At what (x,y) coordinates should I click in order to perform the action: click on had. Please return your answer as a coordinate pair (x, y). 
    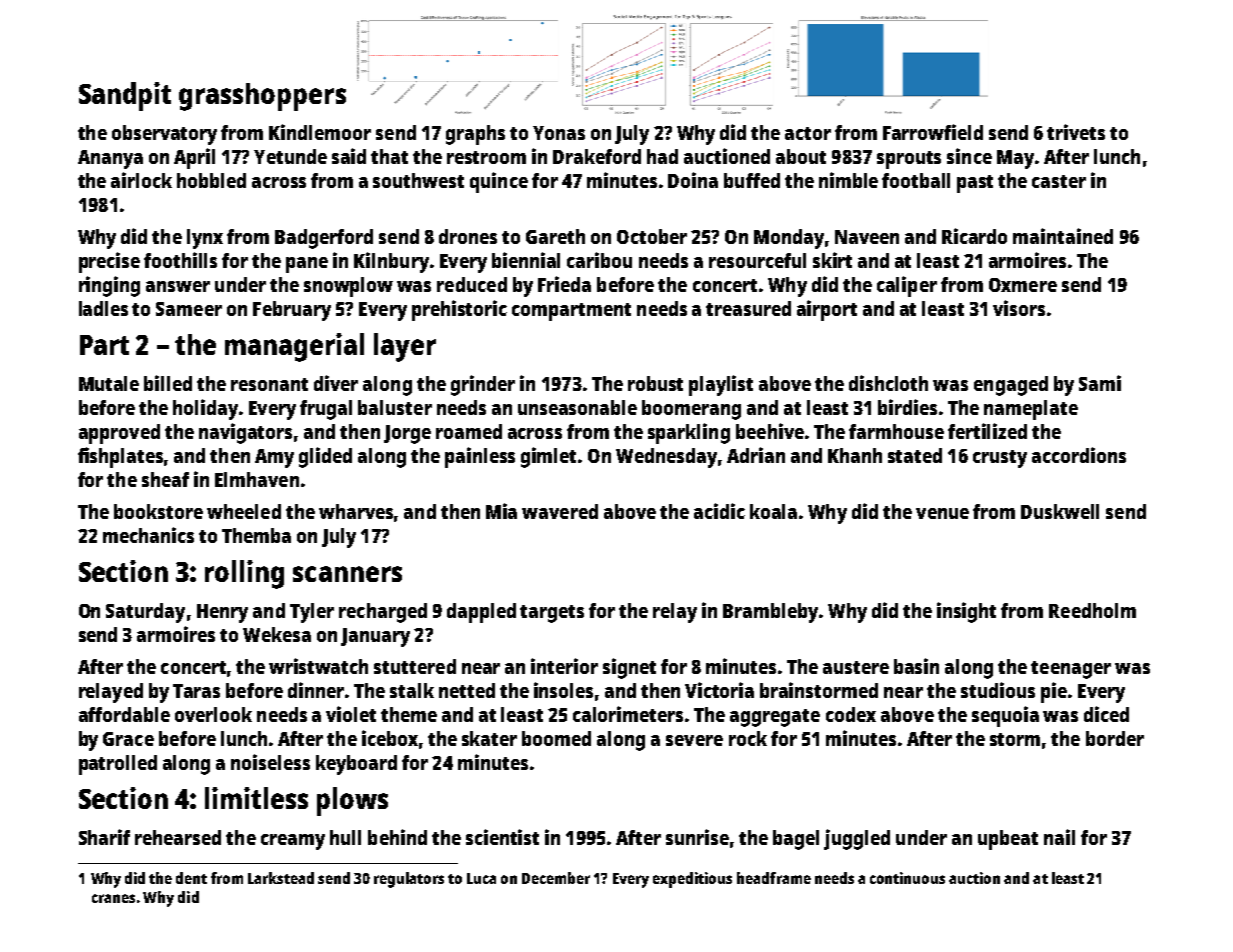
    Looking at the image, I should click on (662, 156).
